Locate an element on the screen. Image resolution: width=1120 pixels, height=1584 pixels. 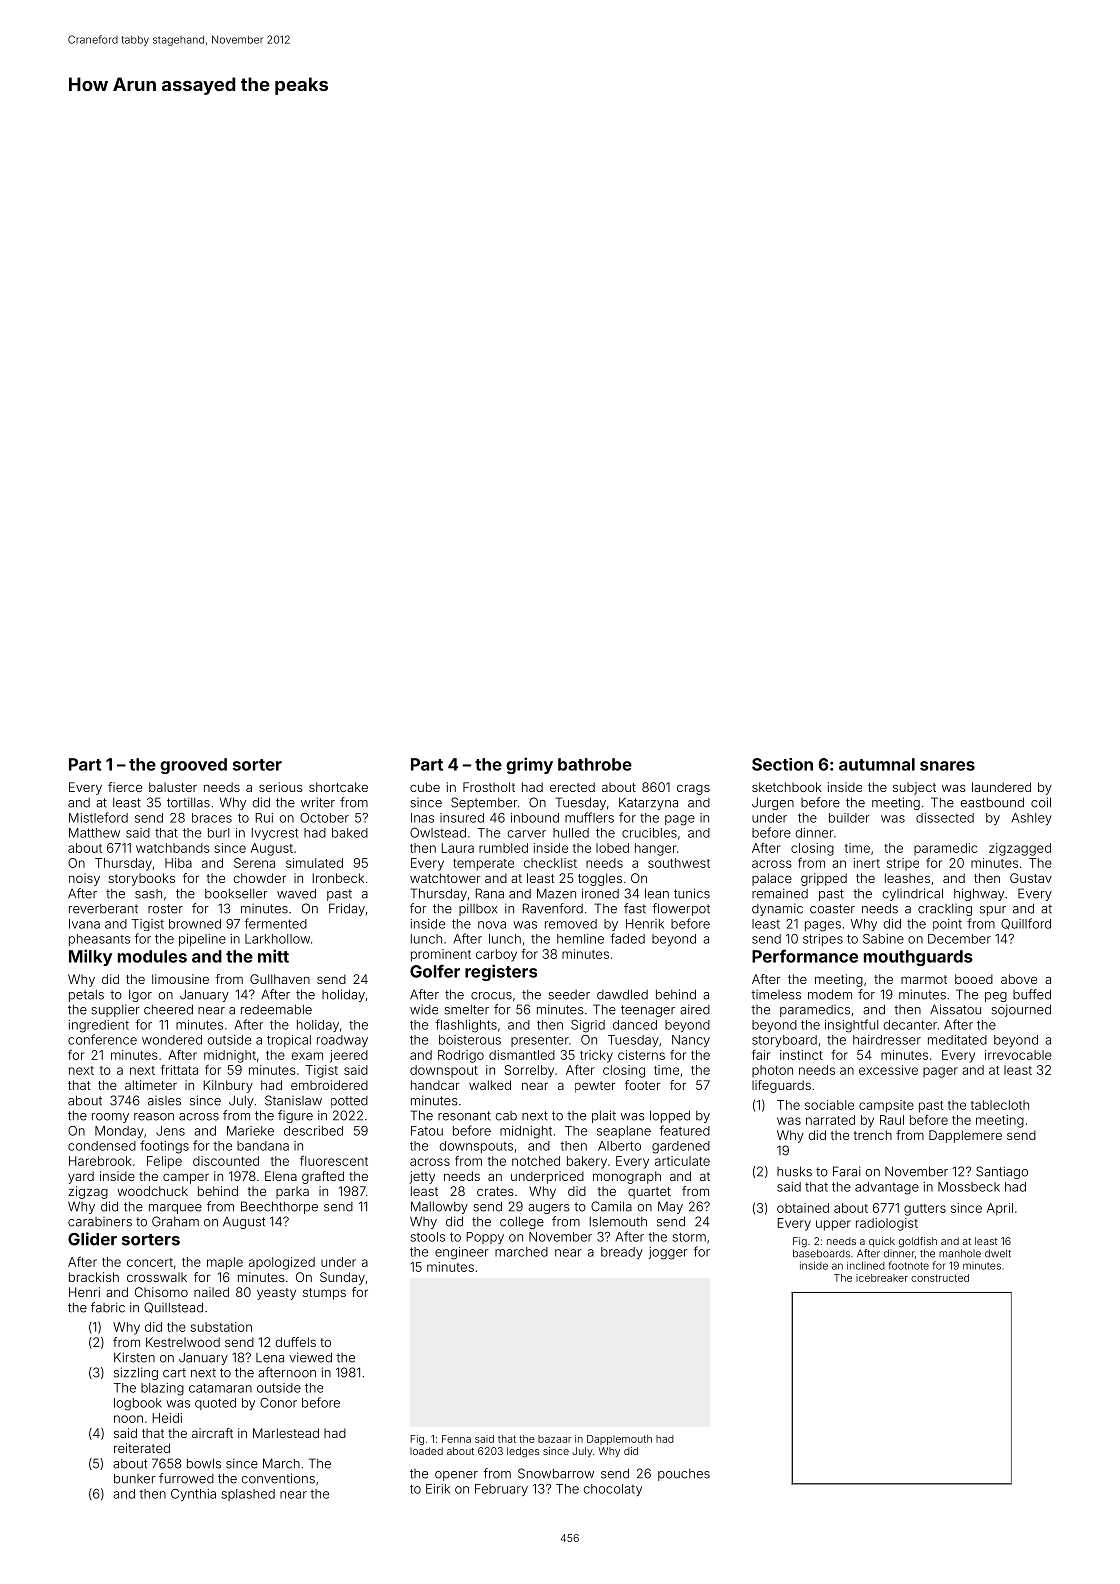
smelter is located at coordinates (467, 1010).
